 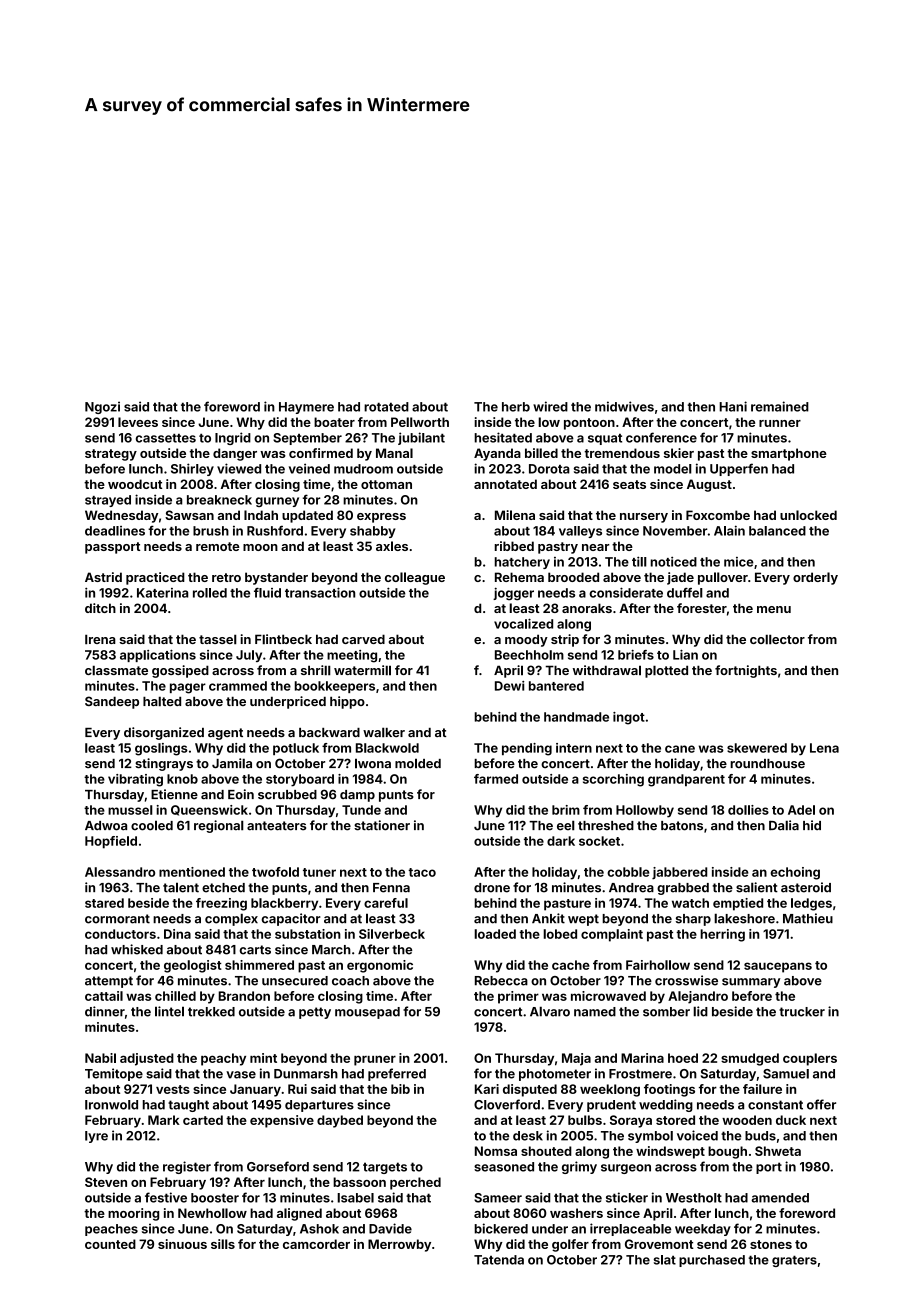 I want to click on herb, so click(x=516, y=407).
